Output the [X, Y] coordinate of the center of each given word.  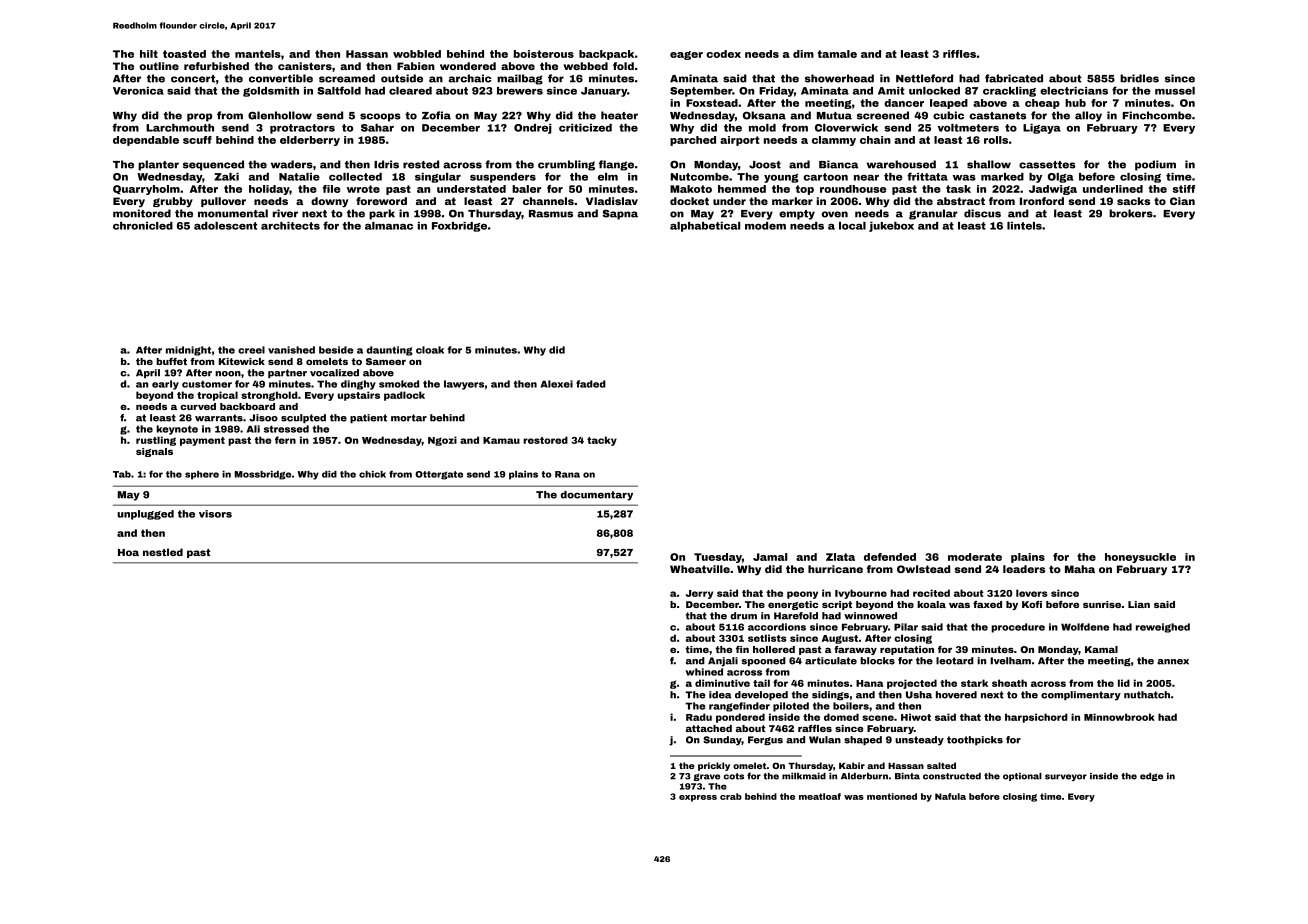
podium [1155, 165]
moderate [975, 557]
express [698, 798]
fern [285, 440]
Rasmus [551, 214]
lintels [1024, 226]
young [781, 178]
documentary [597, 496]
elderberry [310, 141]
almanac [389, 226]
